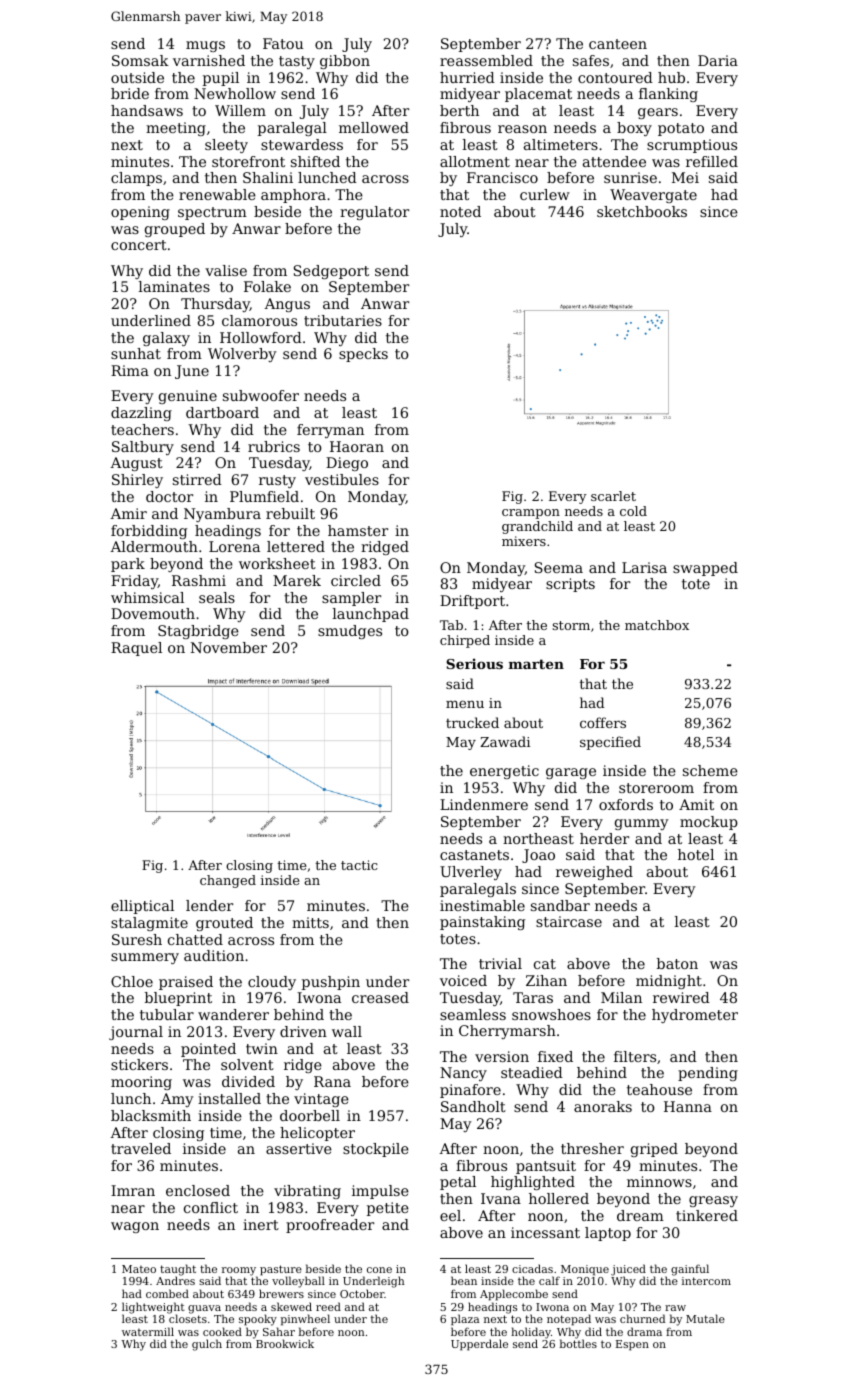 The image size is (849, 1400). Describe the element at coordinates (644, 567) in the page. I see `Larisa` at that location.
